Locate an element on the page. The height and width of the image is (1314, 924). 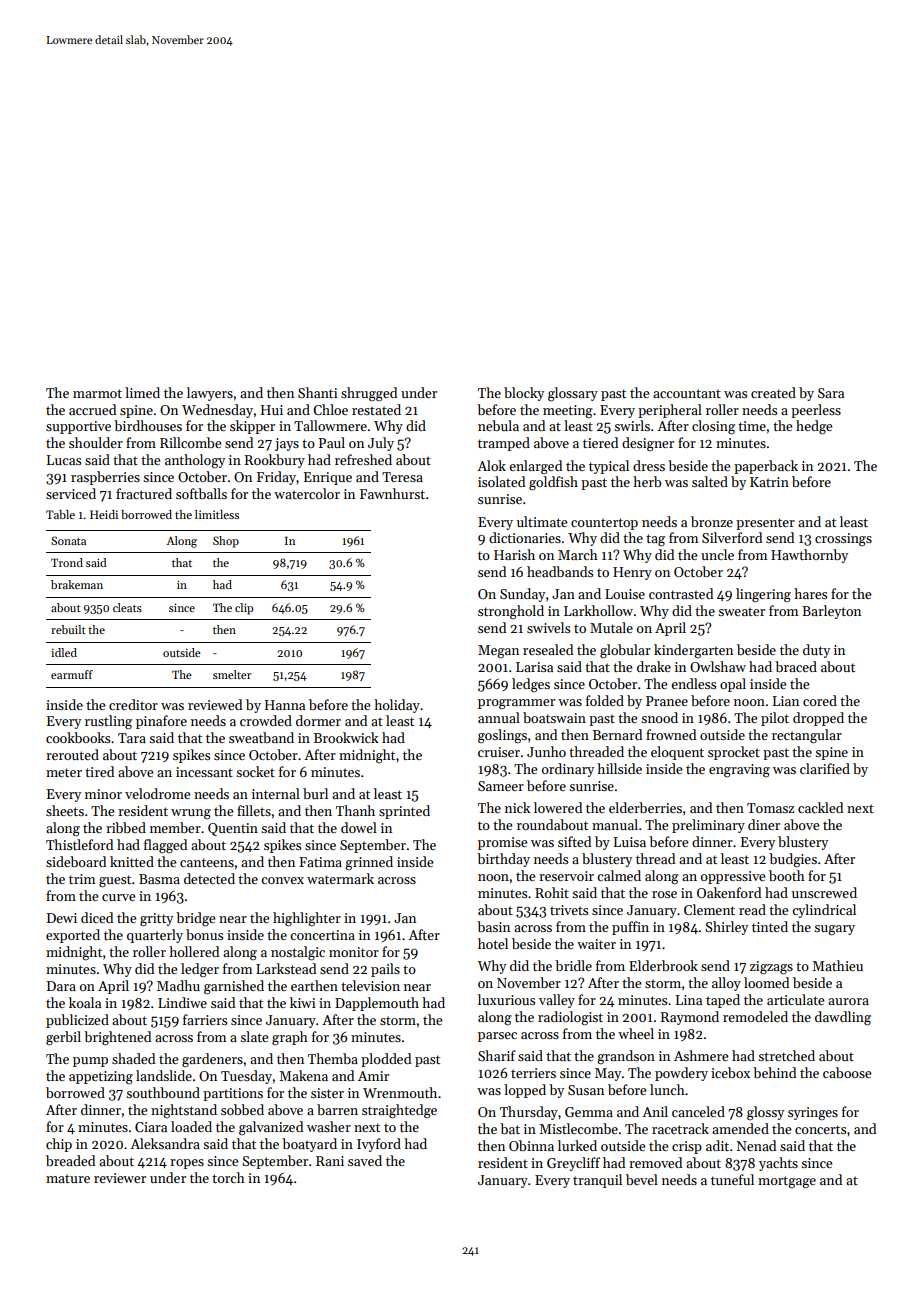
Obinna is located at coordinates (531, 1145).
